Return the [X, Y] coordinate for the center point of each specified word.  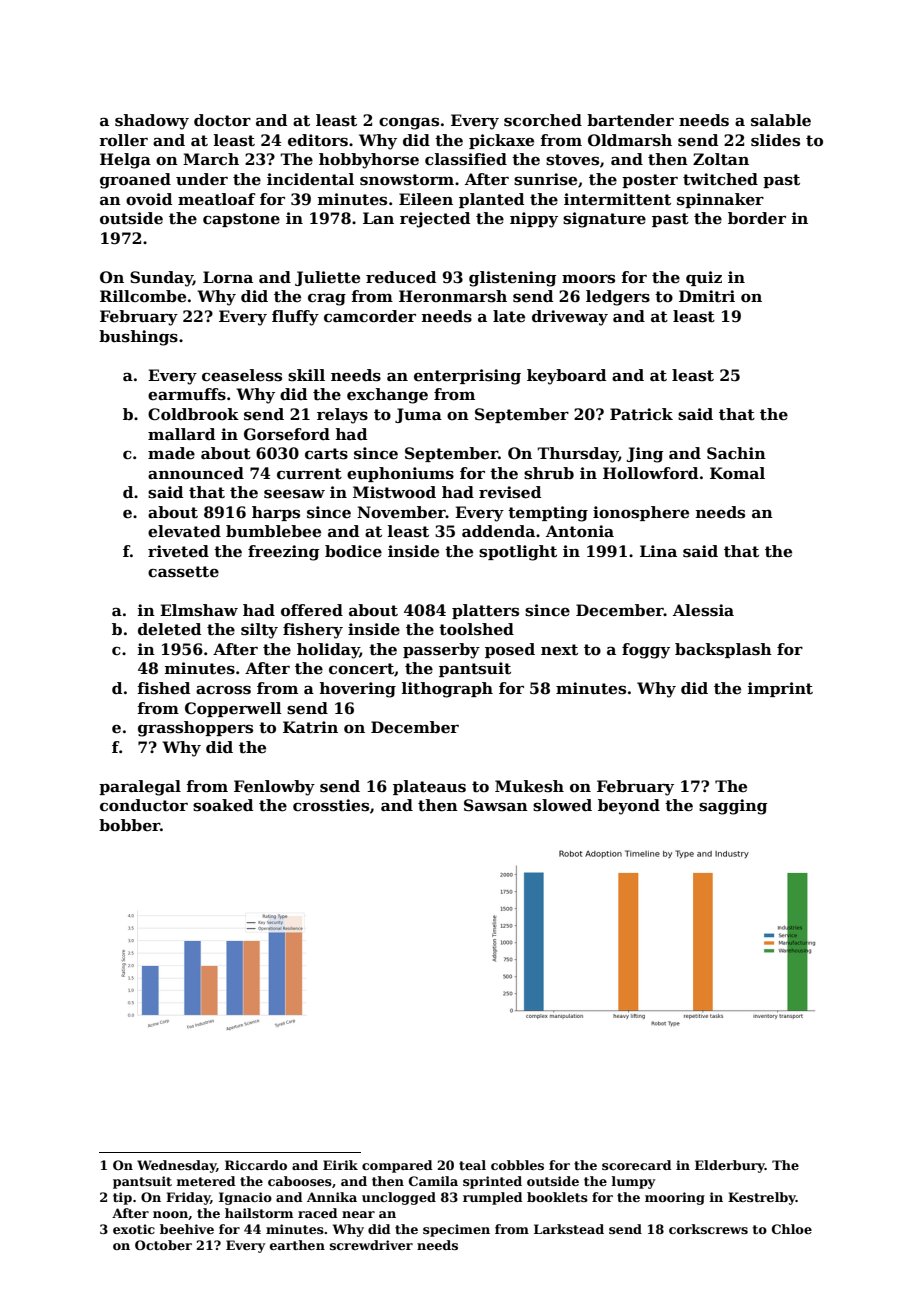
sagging [733, 807]
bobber [129, 825]
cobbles [517, 1165]
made [171, 453]
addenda [498, 531]
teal [472, 1165]
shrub [549, 473]
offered [312, 610]
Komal [737, 473]
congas [409, 123]
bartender [630, 120]
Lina [658, 551]
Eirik [340, 1165]
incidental [310, 179]
